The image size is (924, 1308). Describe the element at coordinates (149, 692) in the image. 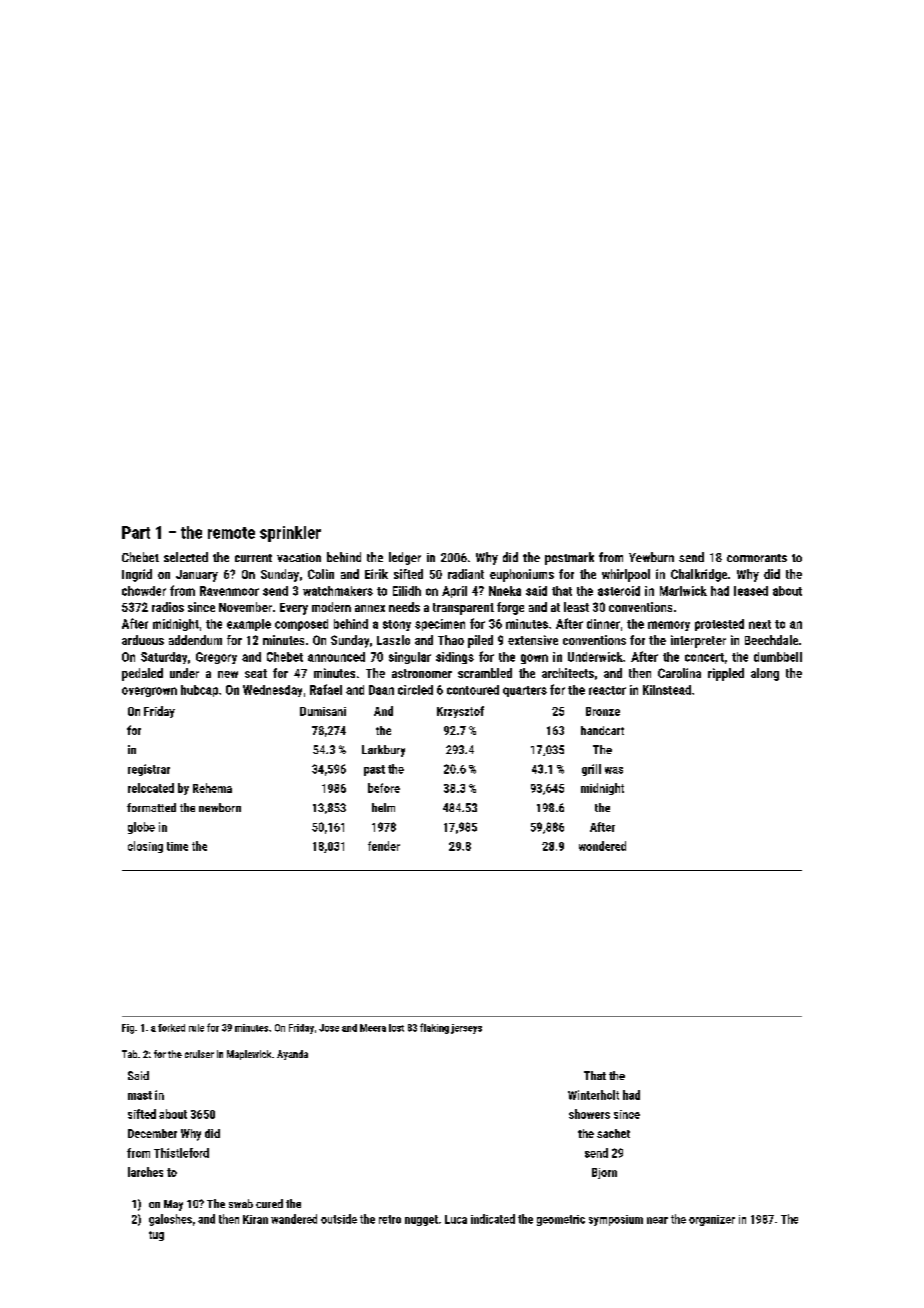

I see `overgrown` at that location.
